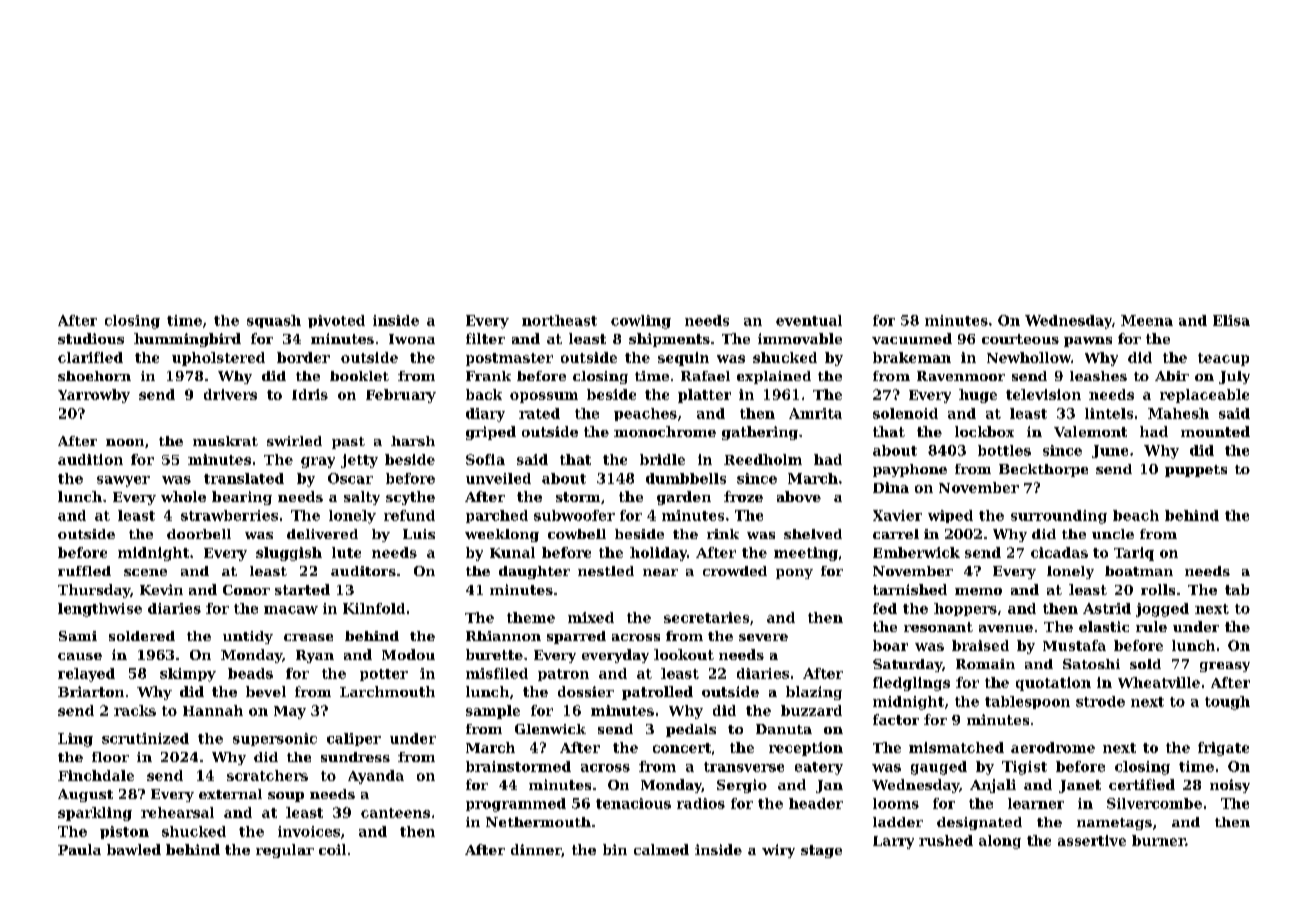  I want to click on untidy, so click(248, 637).
